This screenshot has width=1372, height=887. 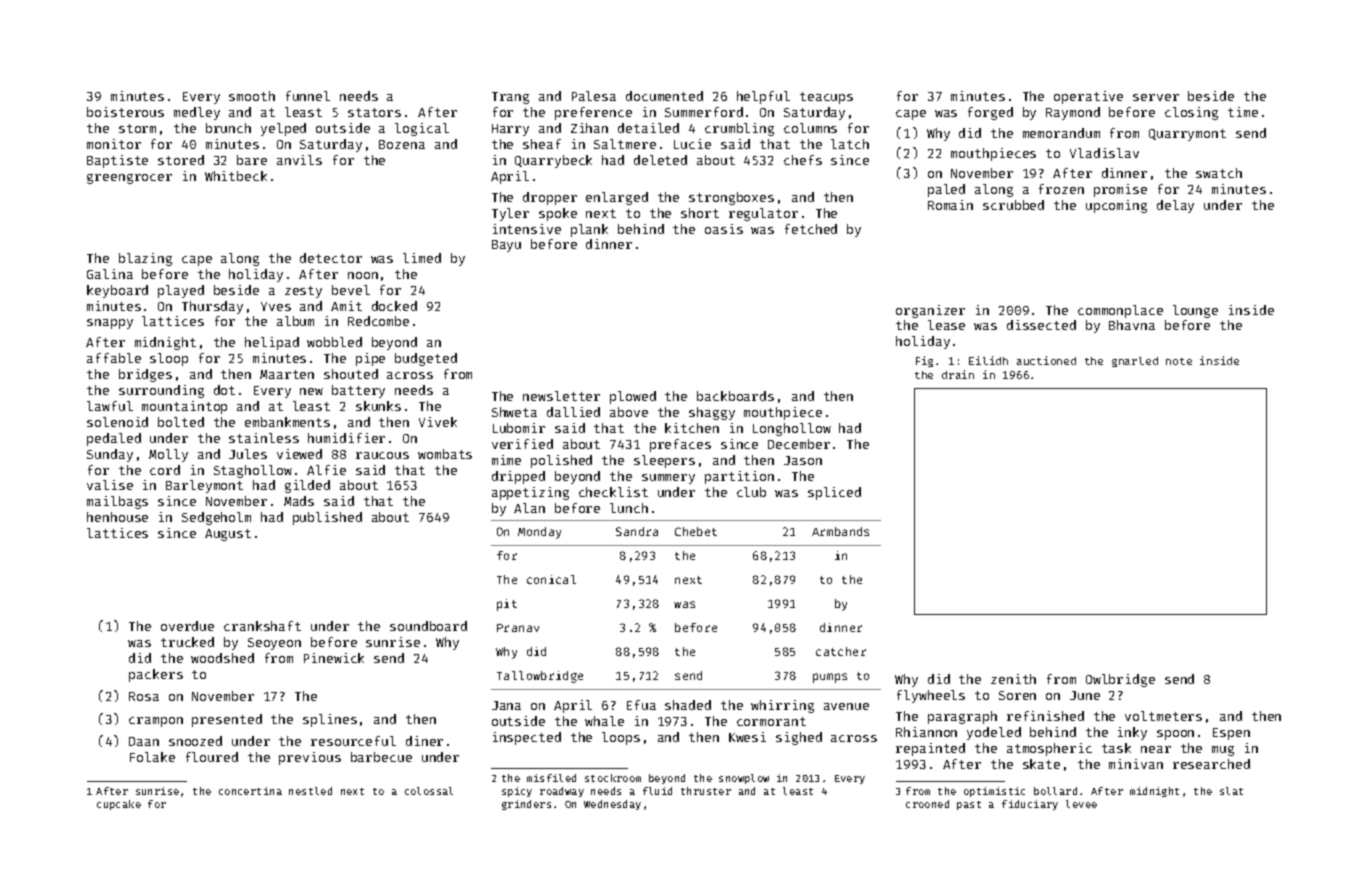 I want to click on overdue, so click(x=187, y=626).
